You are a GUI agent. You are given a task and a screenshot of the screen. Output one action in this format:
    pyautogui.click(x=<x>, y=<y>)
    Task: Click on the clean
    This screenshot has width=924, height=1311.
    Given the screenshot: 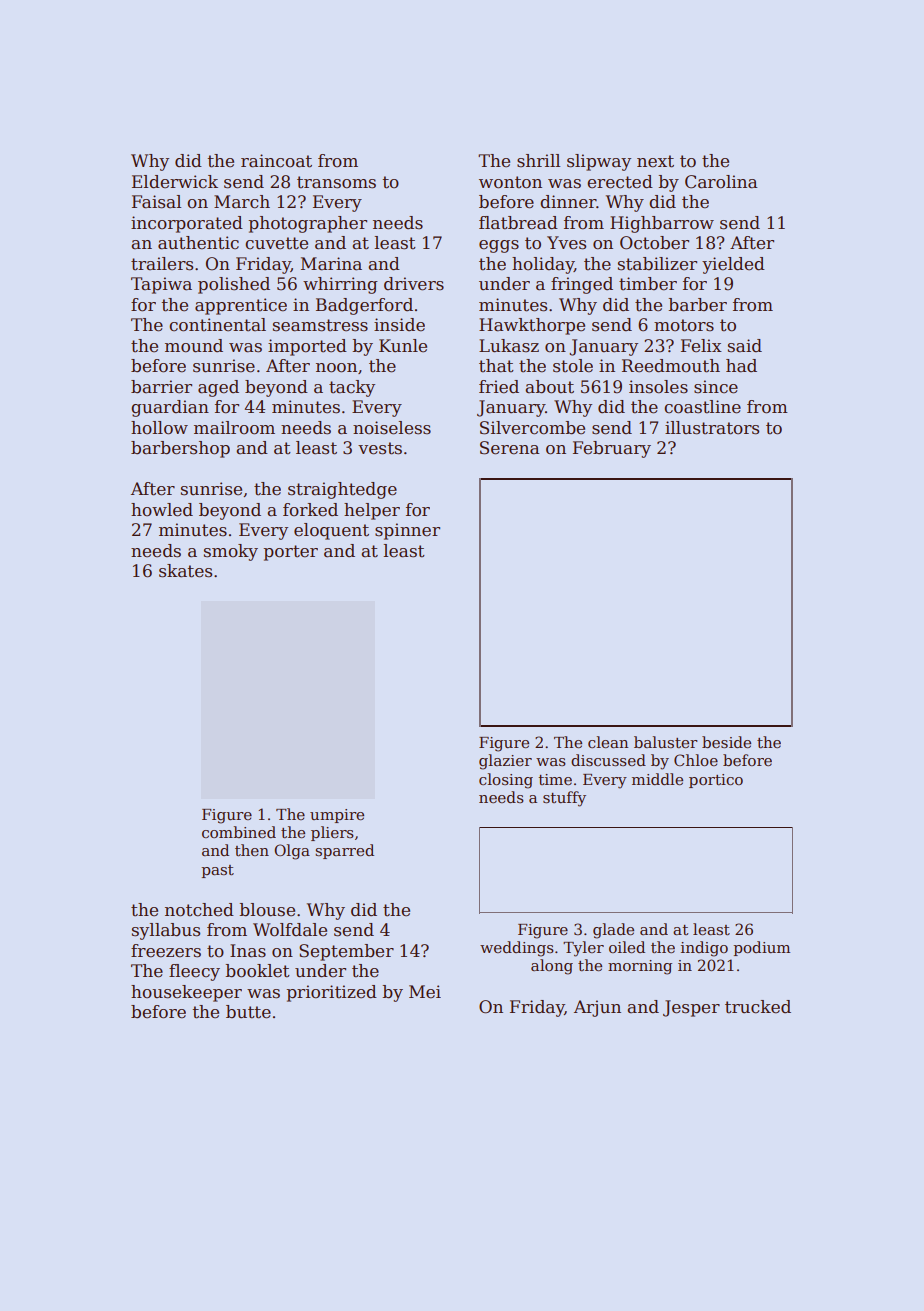 What is the action you would take?
    pyautogui.click(x=608, y=742)
